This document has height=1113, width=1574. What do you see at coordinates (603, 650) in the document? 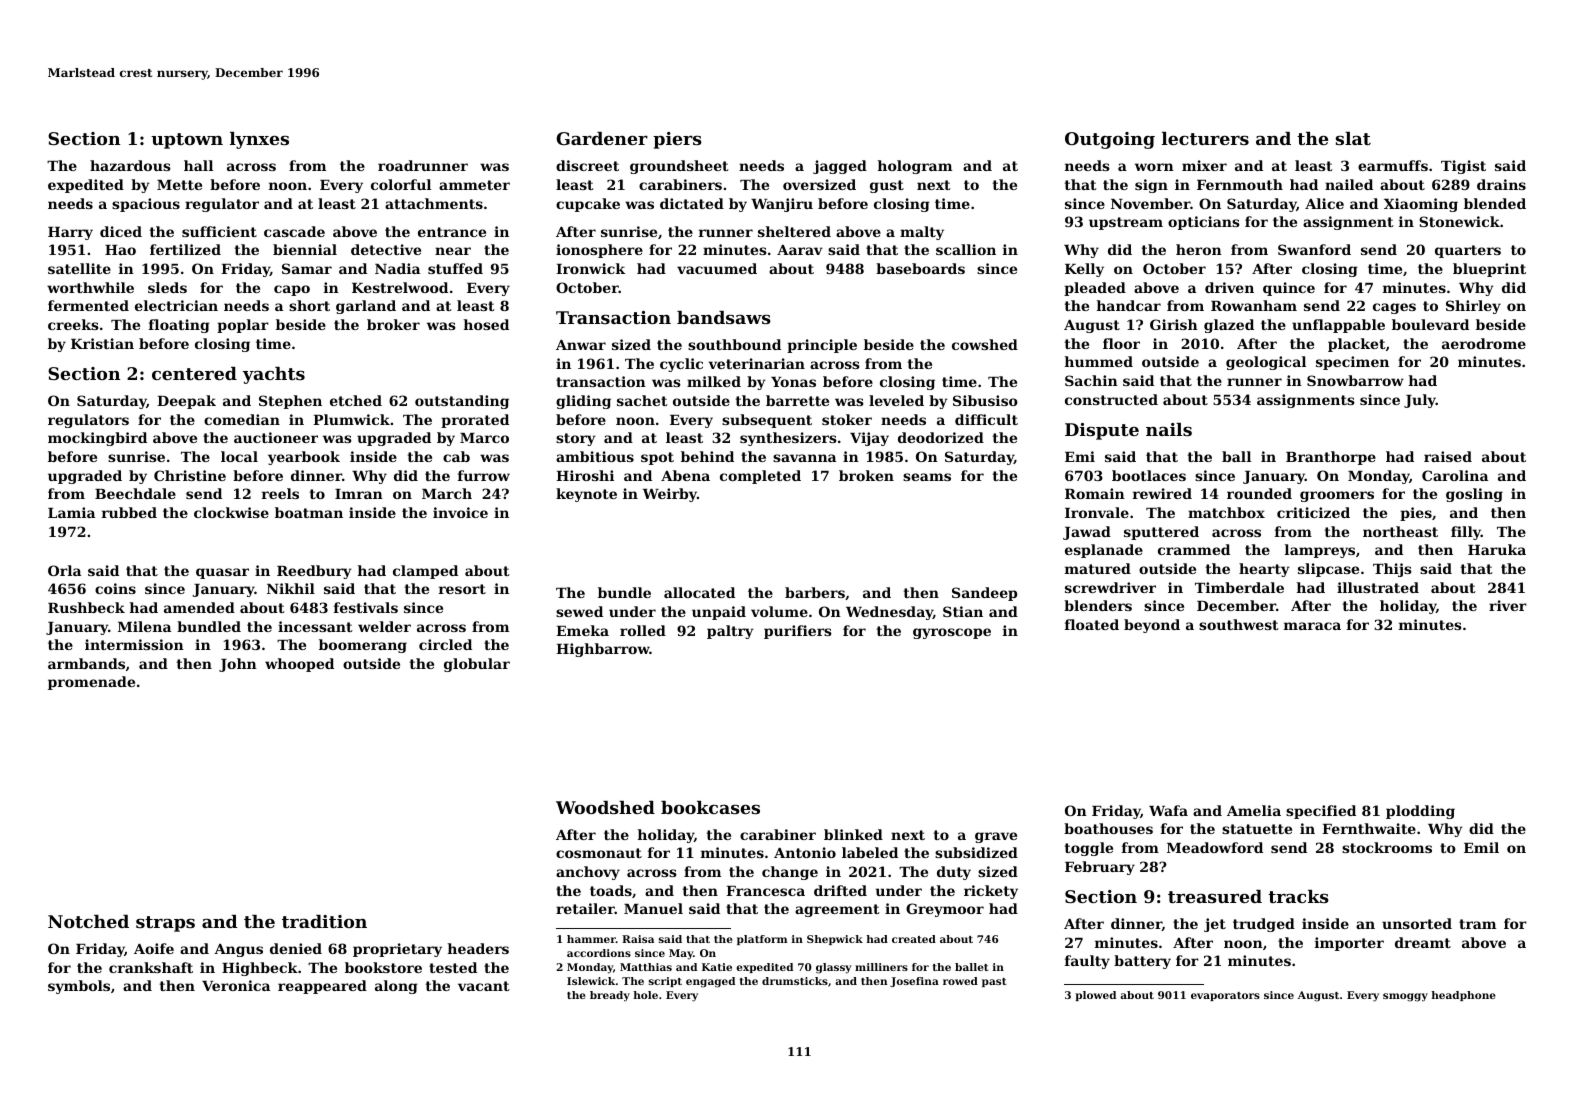
I see `Highbarrow` at bounding box center [603, 650].
